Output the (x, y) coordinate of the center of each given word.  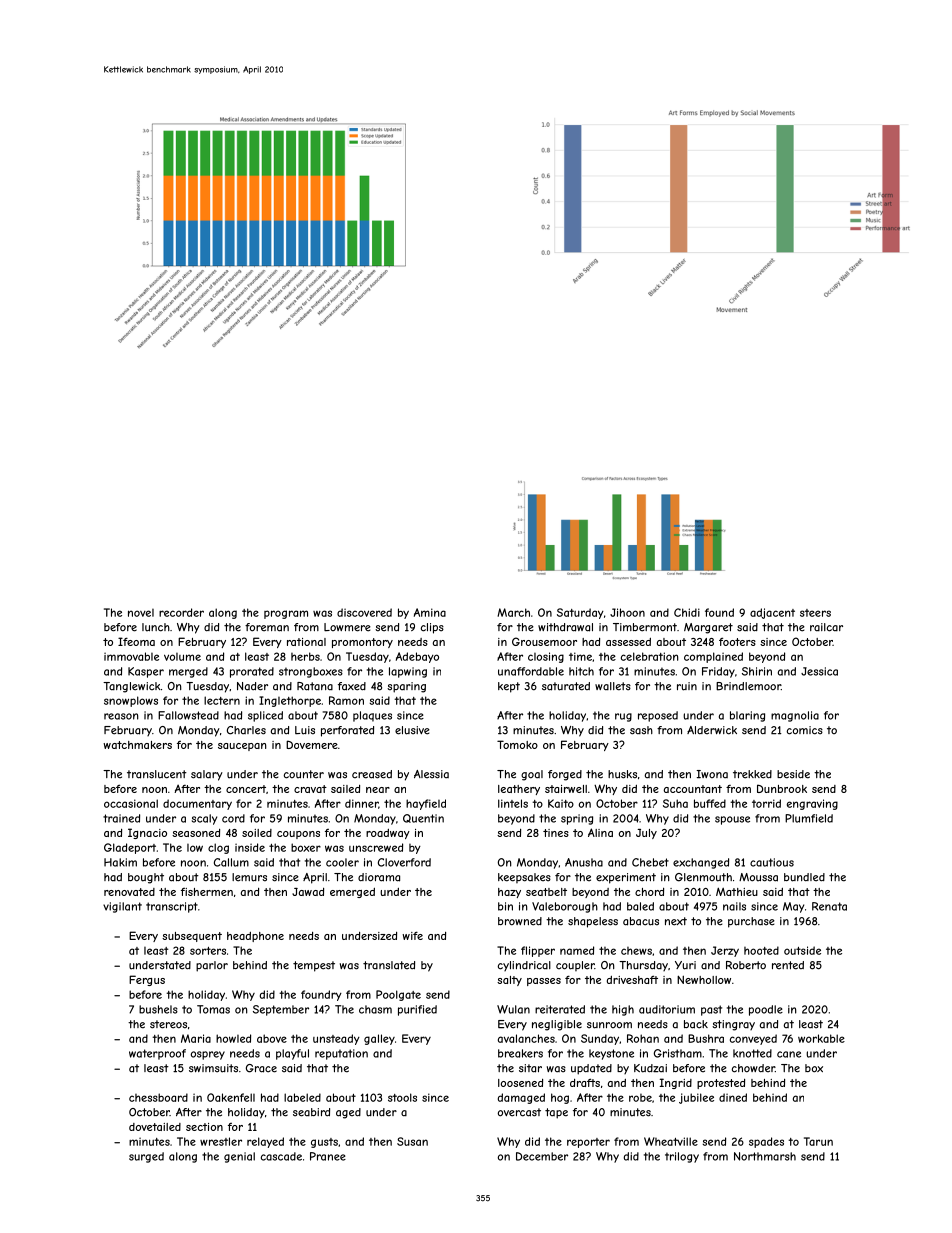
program (286, 614)
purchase (751, 922)
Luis (305, 730)
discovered (364, 612)
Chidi (687, 612)
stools (402, 1097)
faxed (352, 686)
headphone (255, 937)
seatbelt (546, 892)
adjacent (772, 613)
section (204, 1127)
